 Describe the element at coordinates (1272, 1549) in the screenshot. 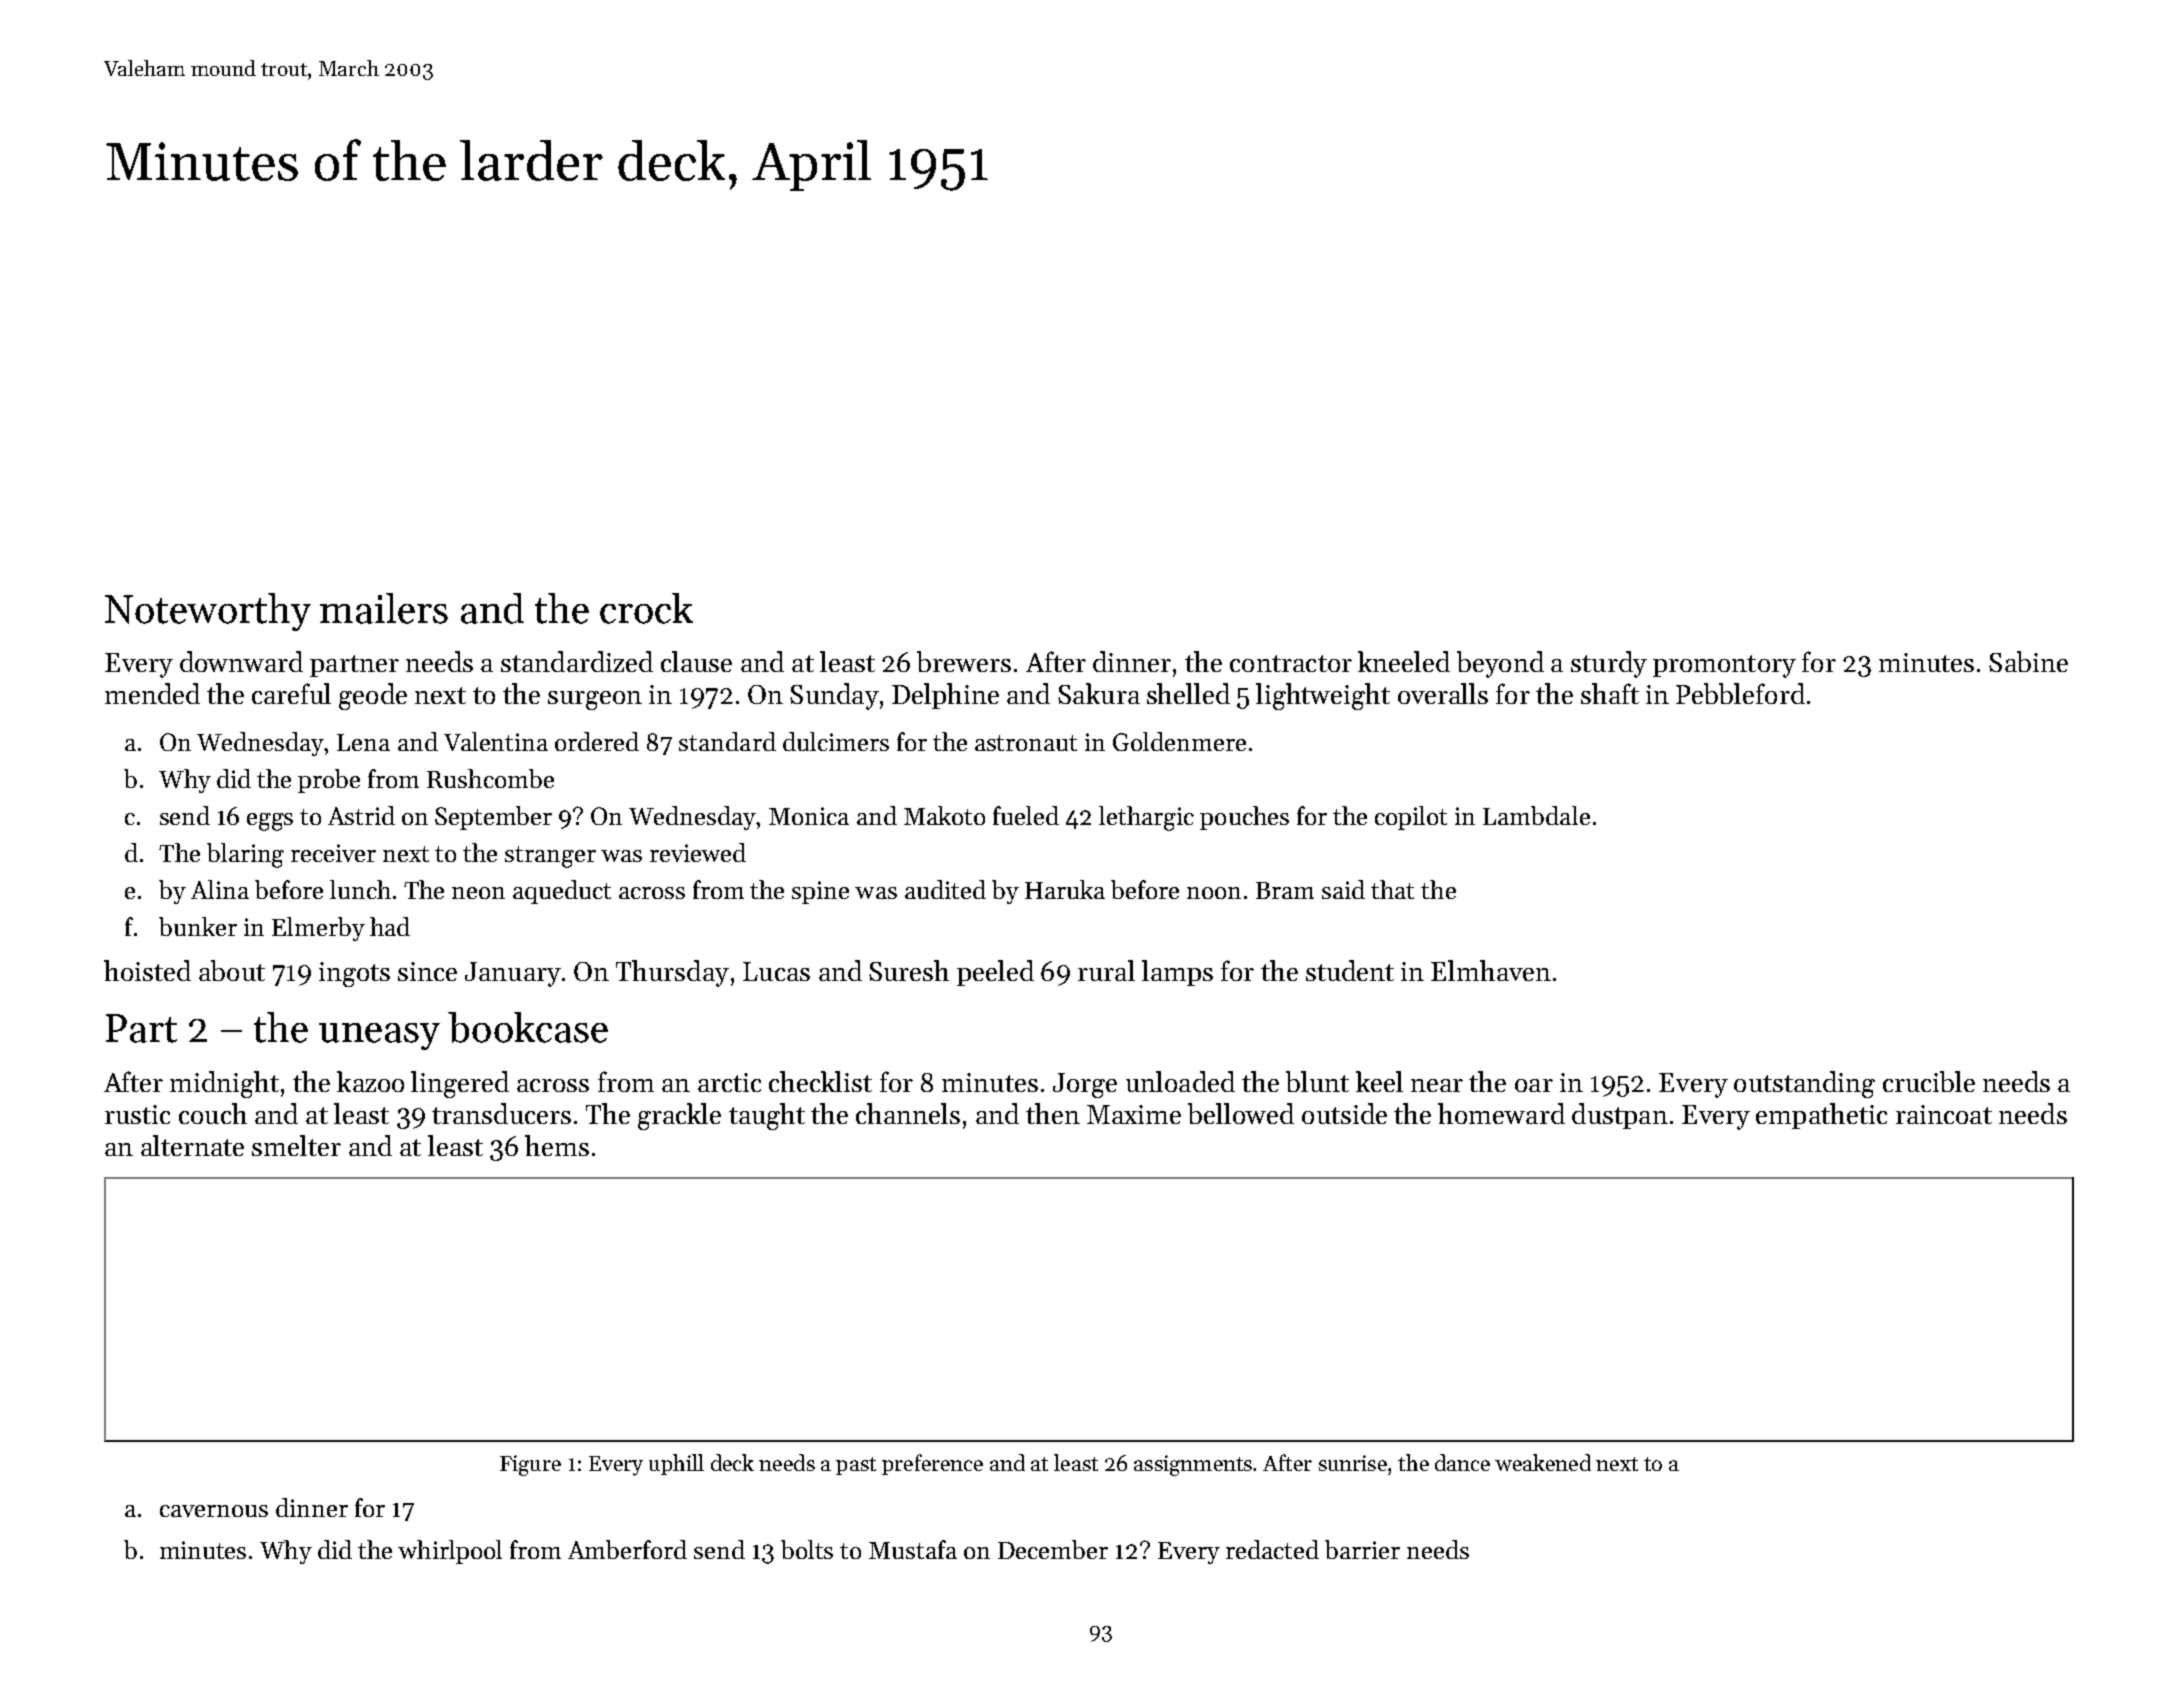

I see `redacted` at that location.
